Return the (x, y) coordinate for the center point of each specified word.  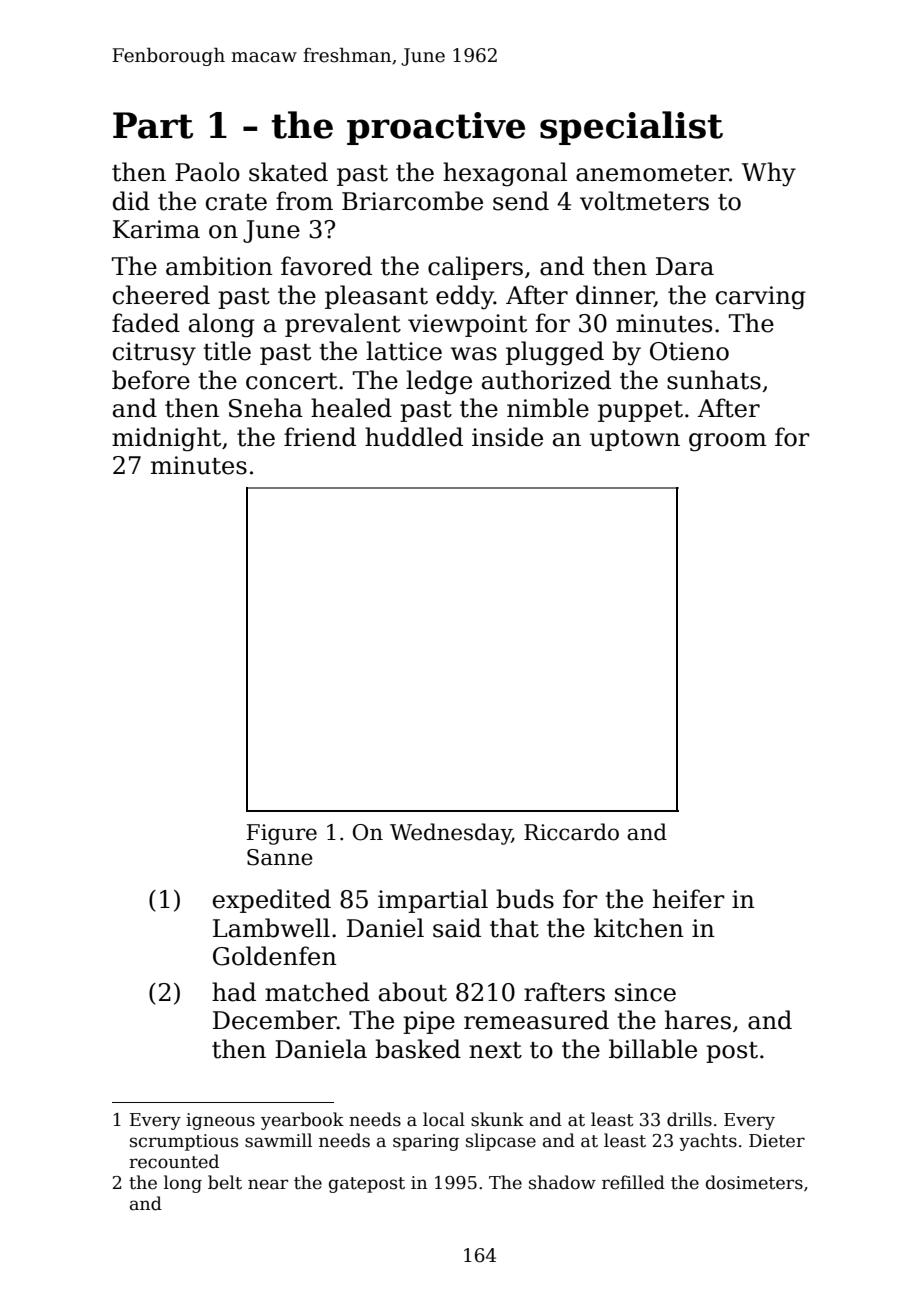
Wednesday (451, 834)
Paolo (207, 172)
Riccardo (571, 832)
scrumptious (184, 1142)
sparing (426, 1142)
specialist (631, 128)
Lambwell (271, 928)
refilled (633, 1182)
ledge (439, 382)
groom (728, 442)
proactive (436, 128)
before (151, 380)
